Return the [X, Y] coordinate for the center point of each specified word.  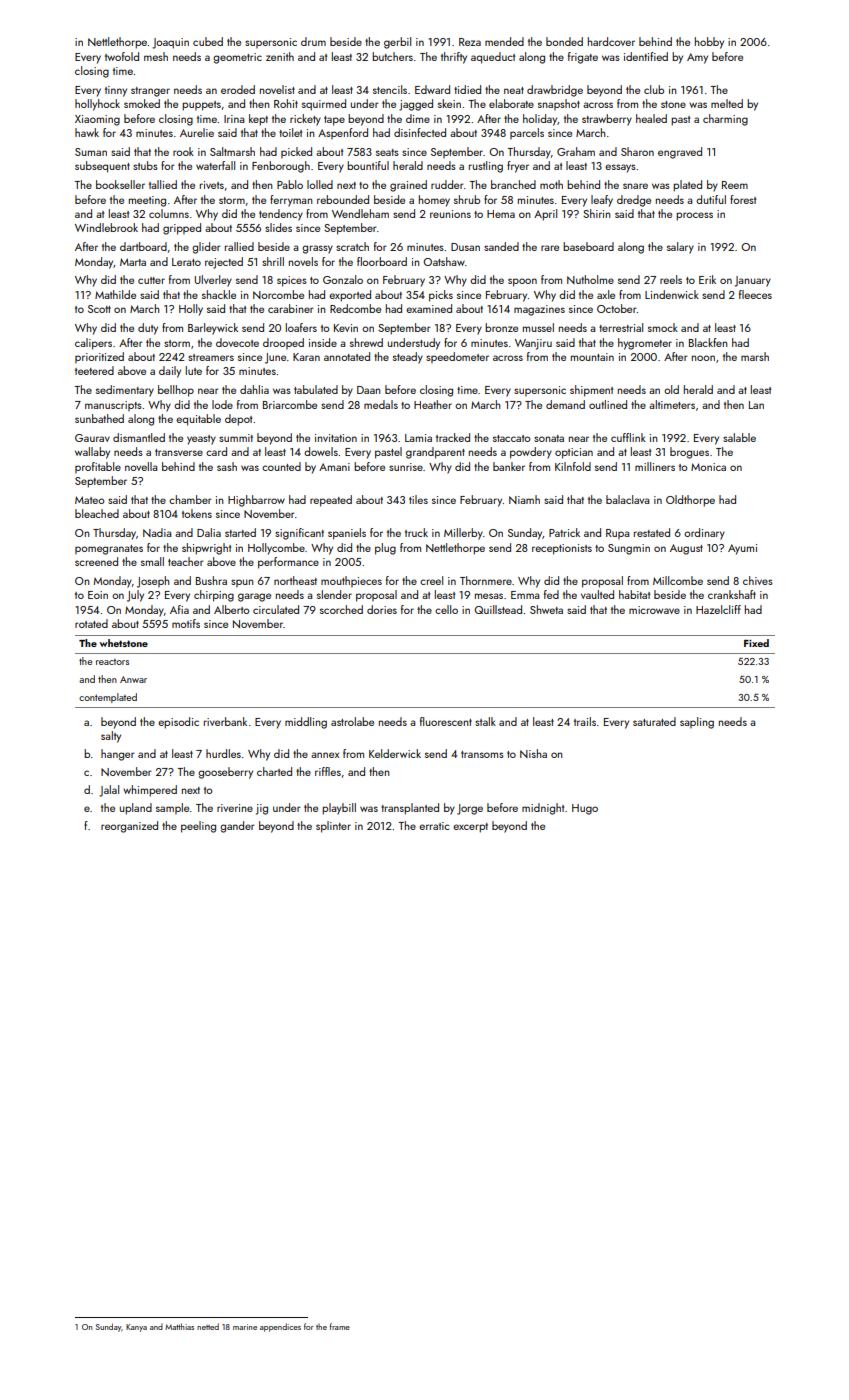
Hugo [585, 809]
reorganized [129, 827]
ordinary [704, 534]
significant [299, 534]
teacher [186, 561]
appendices [280, 1327]
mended [504, 41]
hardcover [611, 41]
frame [339, 1326]
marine [245, 1327]
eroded [238, 89]
